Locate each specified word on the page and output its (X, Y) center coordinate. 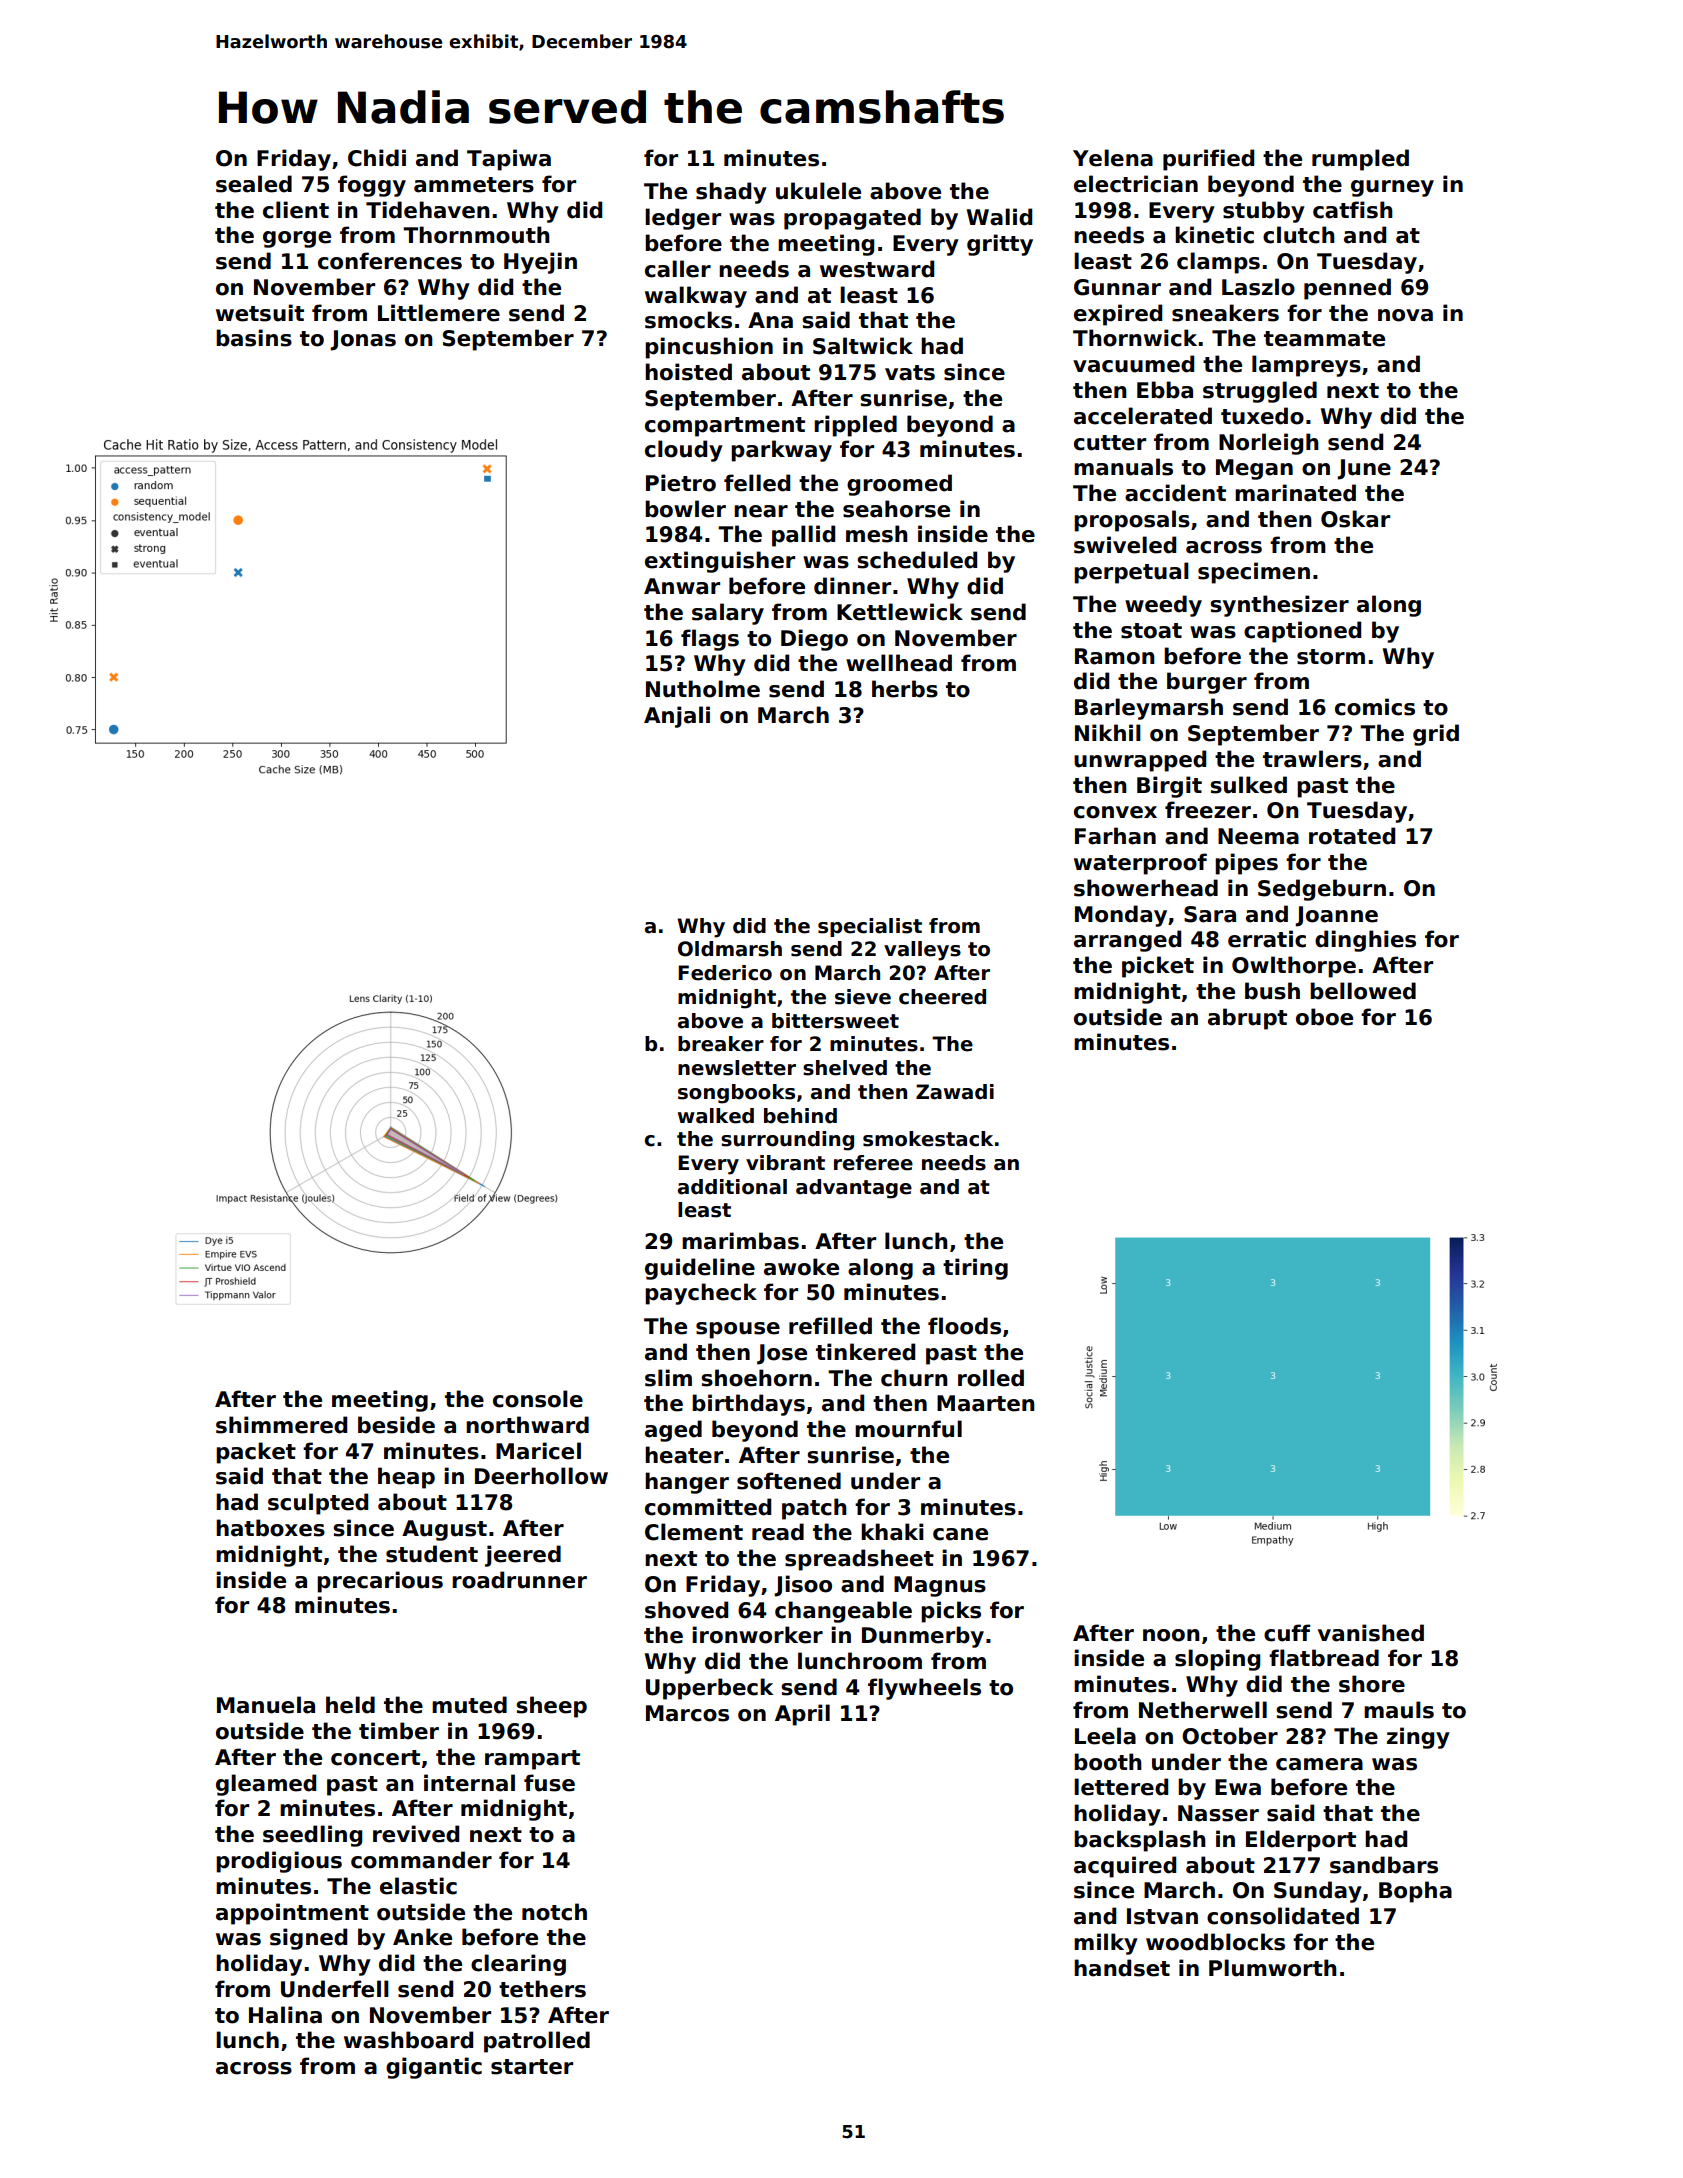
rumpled (1360, 160)
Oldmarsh (730, 949)
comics (1375, 707)
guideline (700, 1269)
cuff (1287, 1633)
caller (678, 269)
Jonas (363, 340)
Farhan (1115, 836)
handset (1122, 1968)
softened (789, 1481)
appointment (292, 1914)
